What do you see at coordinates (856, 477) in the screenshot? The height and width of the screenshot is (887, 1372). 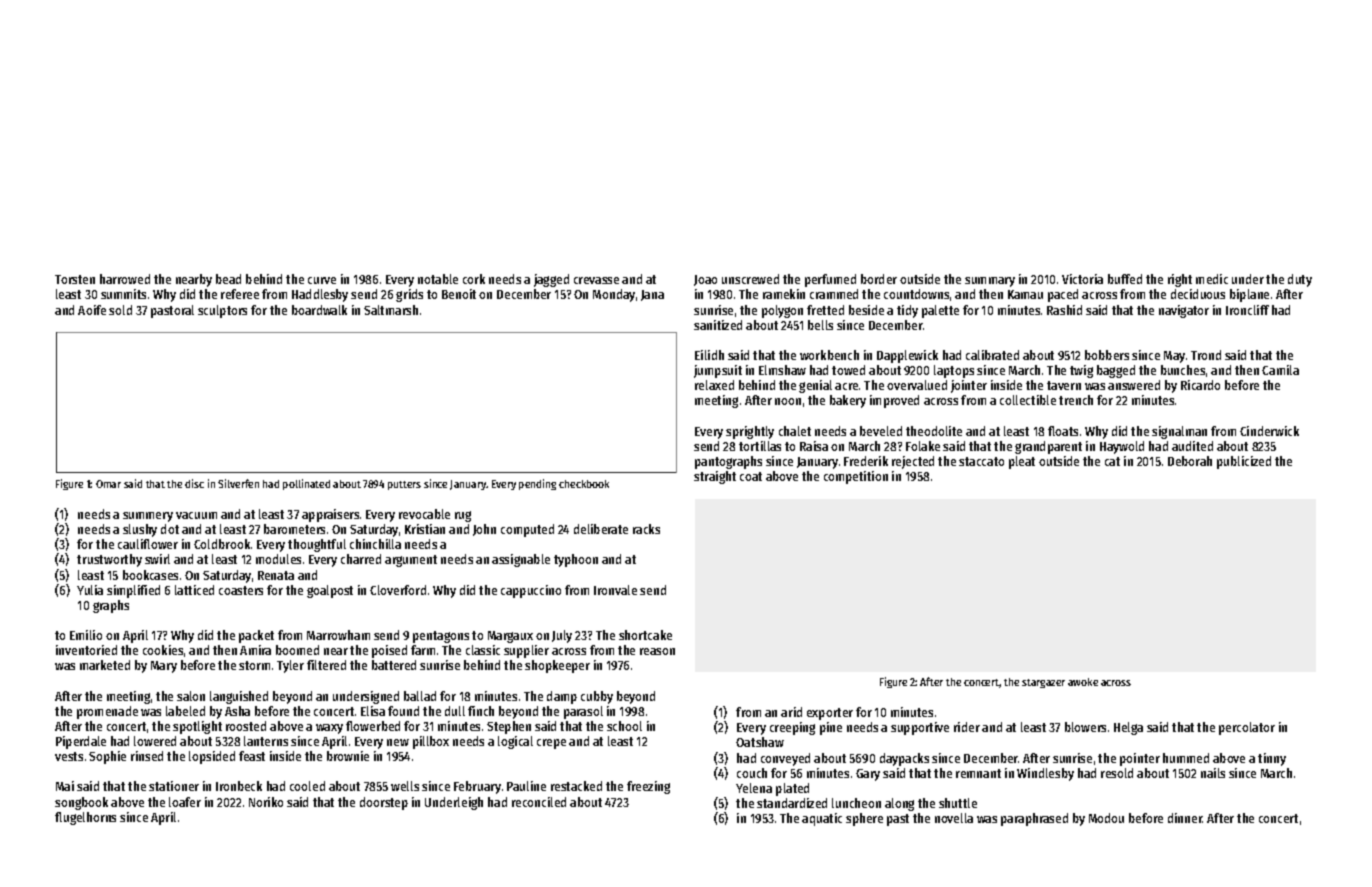 I see `competition` at bounding box center [856, 477].
